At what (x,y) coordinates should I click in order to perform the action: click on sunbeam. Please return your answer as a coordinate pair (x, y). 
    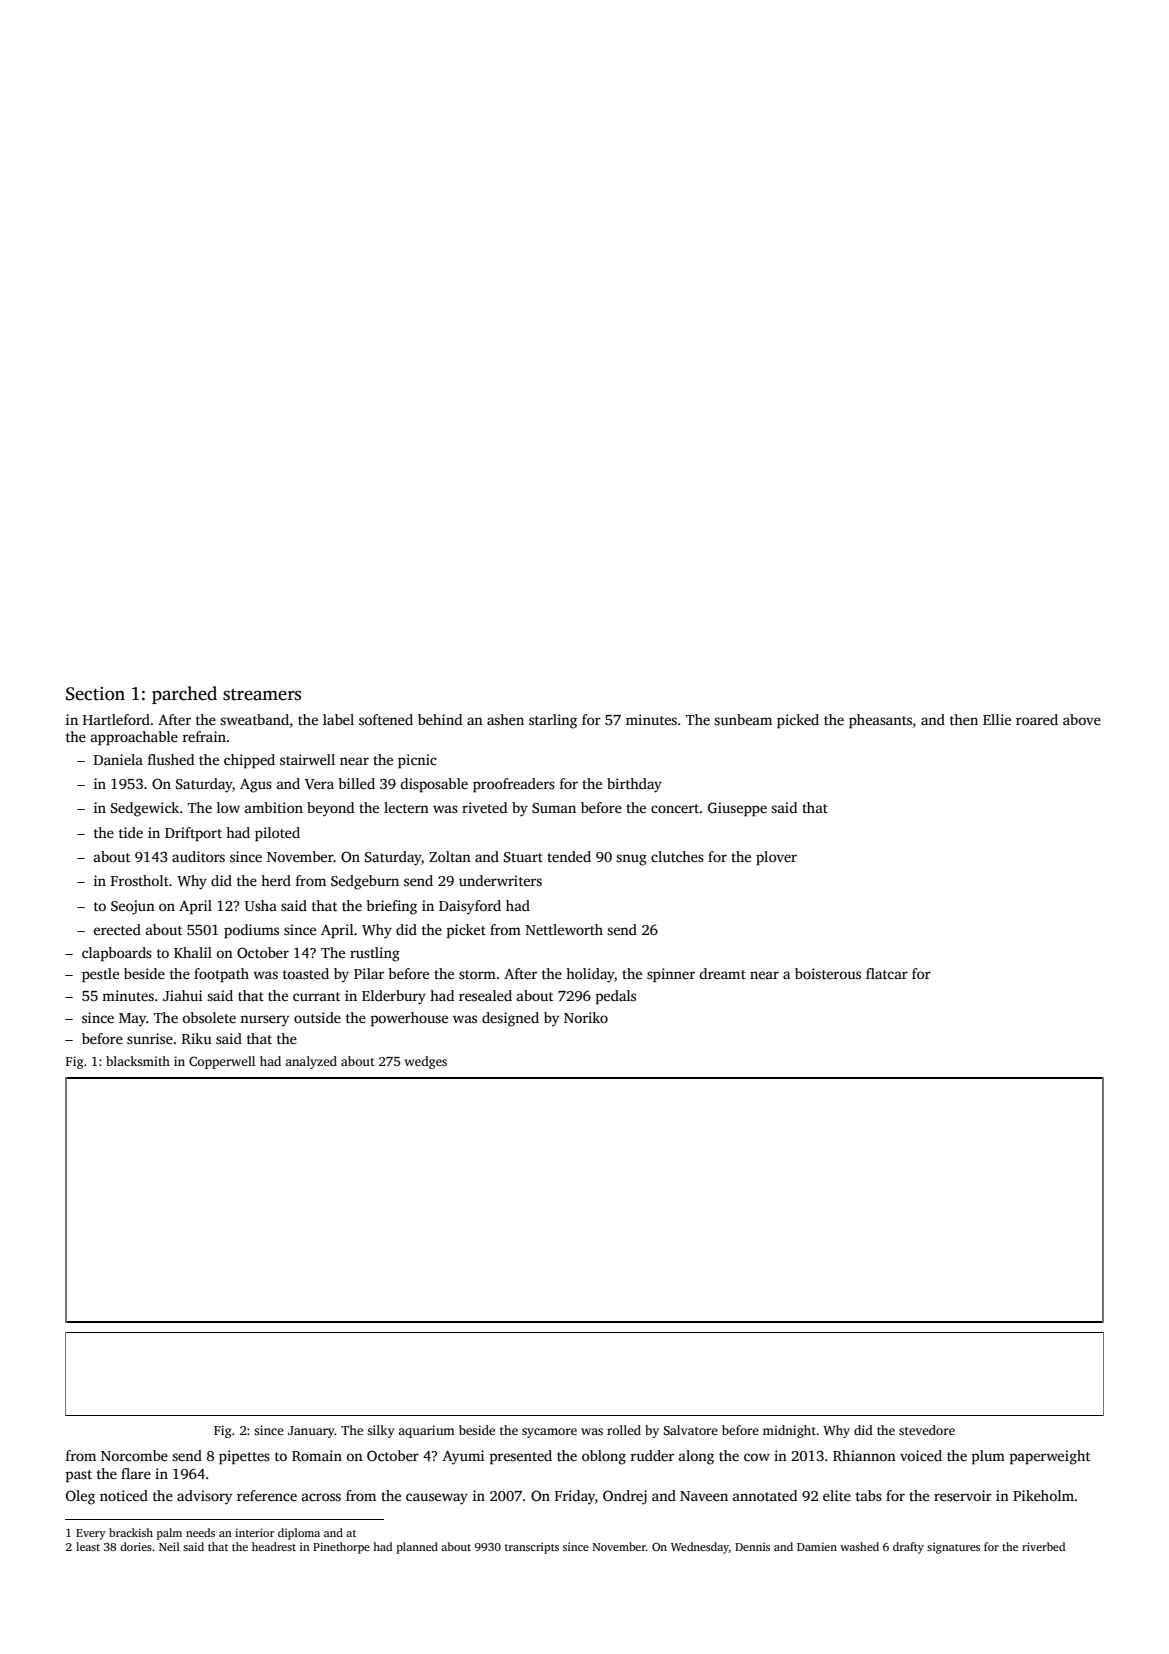
    Looking at the image, I should click on (743, 719).
